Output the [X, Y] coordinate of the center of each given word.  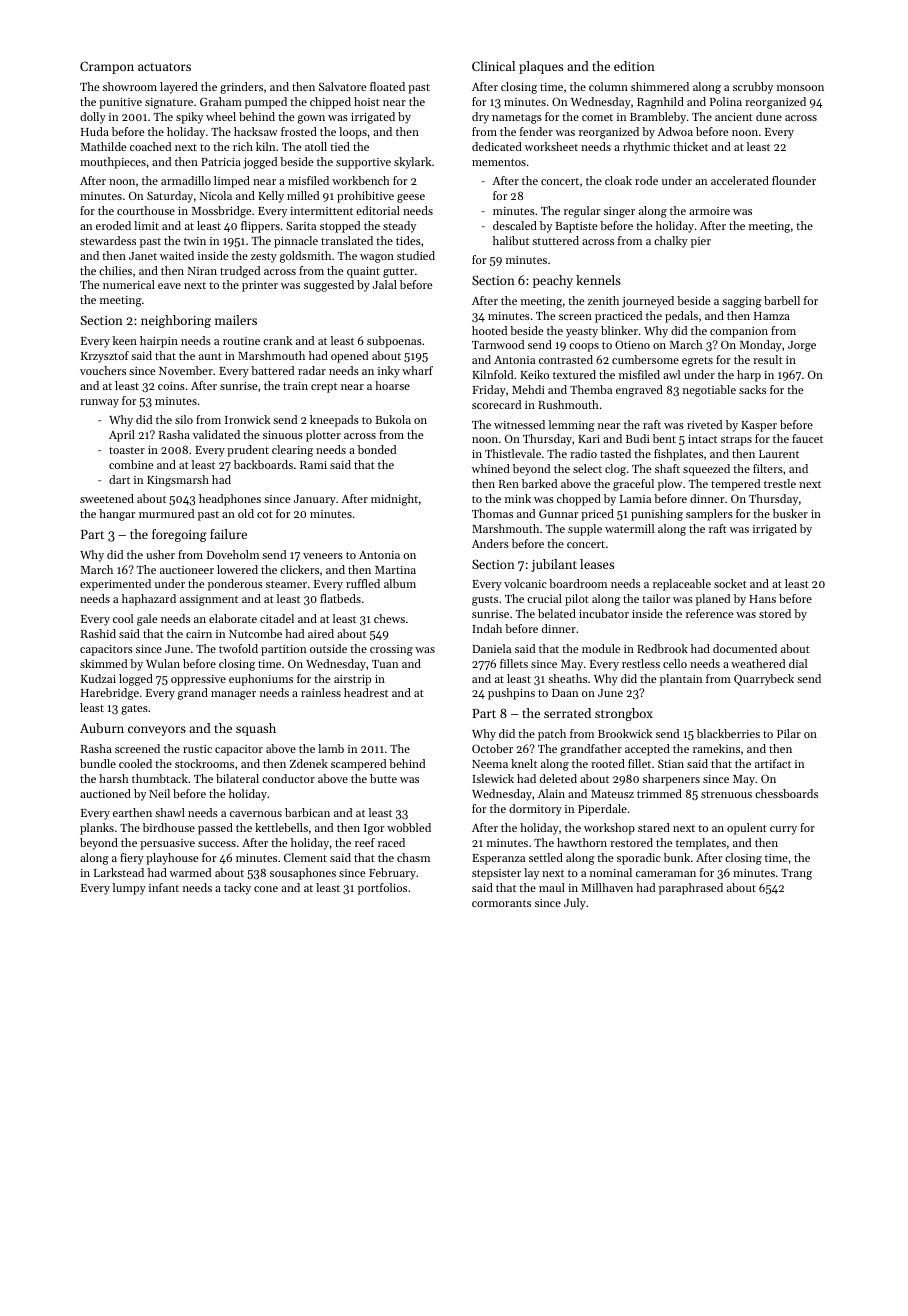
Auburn [102, 728]
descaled [515, 225]
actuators [164, 67]
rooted [608, 763]
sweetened [107, 498]
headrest [366, 692]
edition [634, 66]
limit [146, 225]
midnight [394, 500]
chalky [671, 242]
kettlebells [281, 827]
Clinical [493, 66]
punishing [657, 515]
